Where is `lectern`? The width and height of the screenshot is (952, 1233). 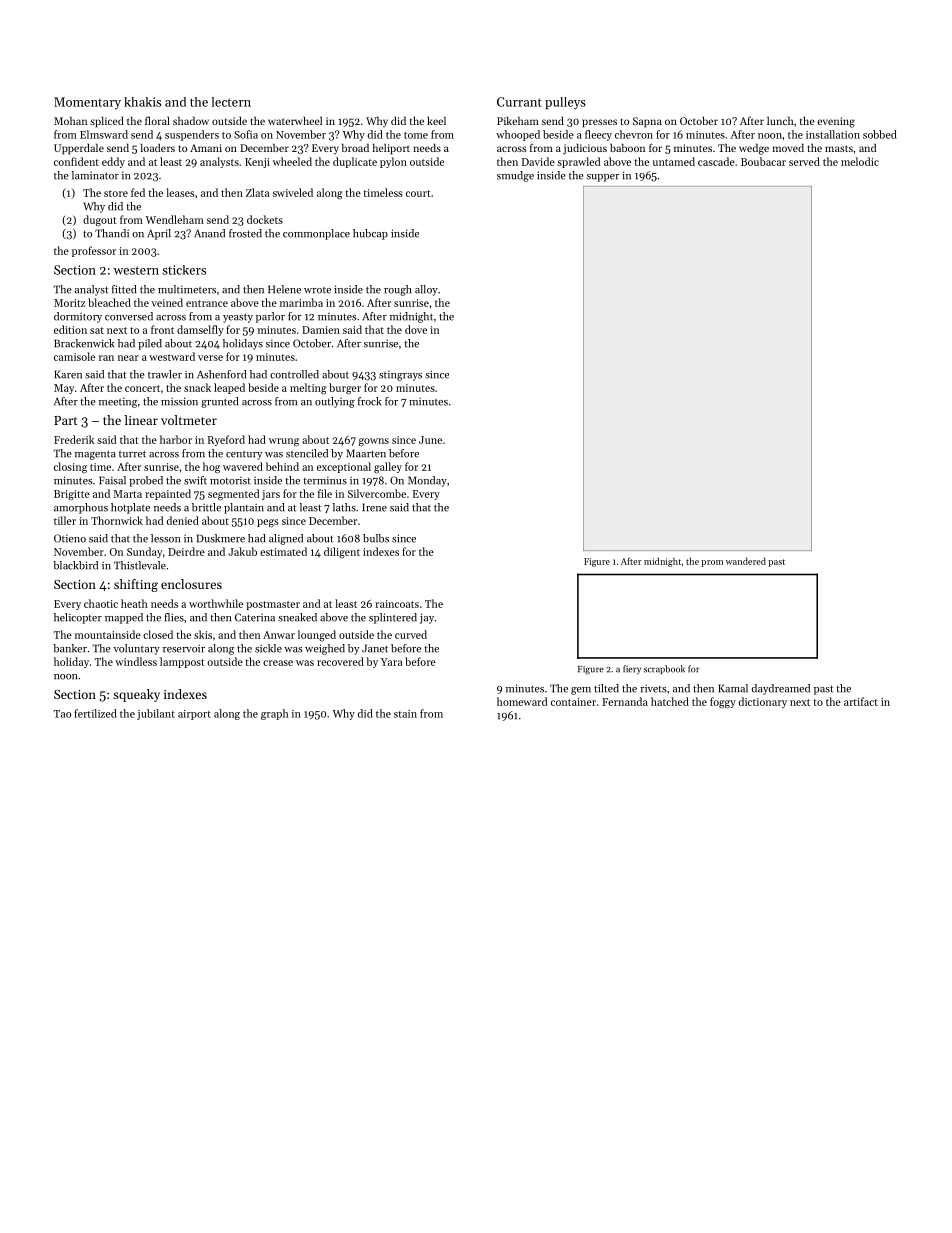 lectern is located at coordinates (231, 102).
